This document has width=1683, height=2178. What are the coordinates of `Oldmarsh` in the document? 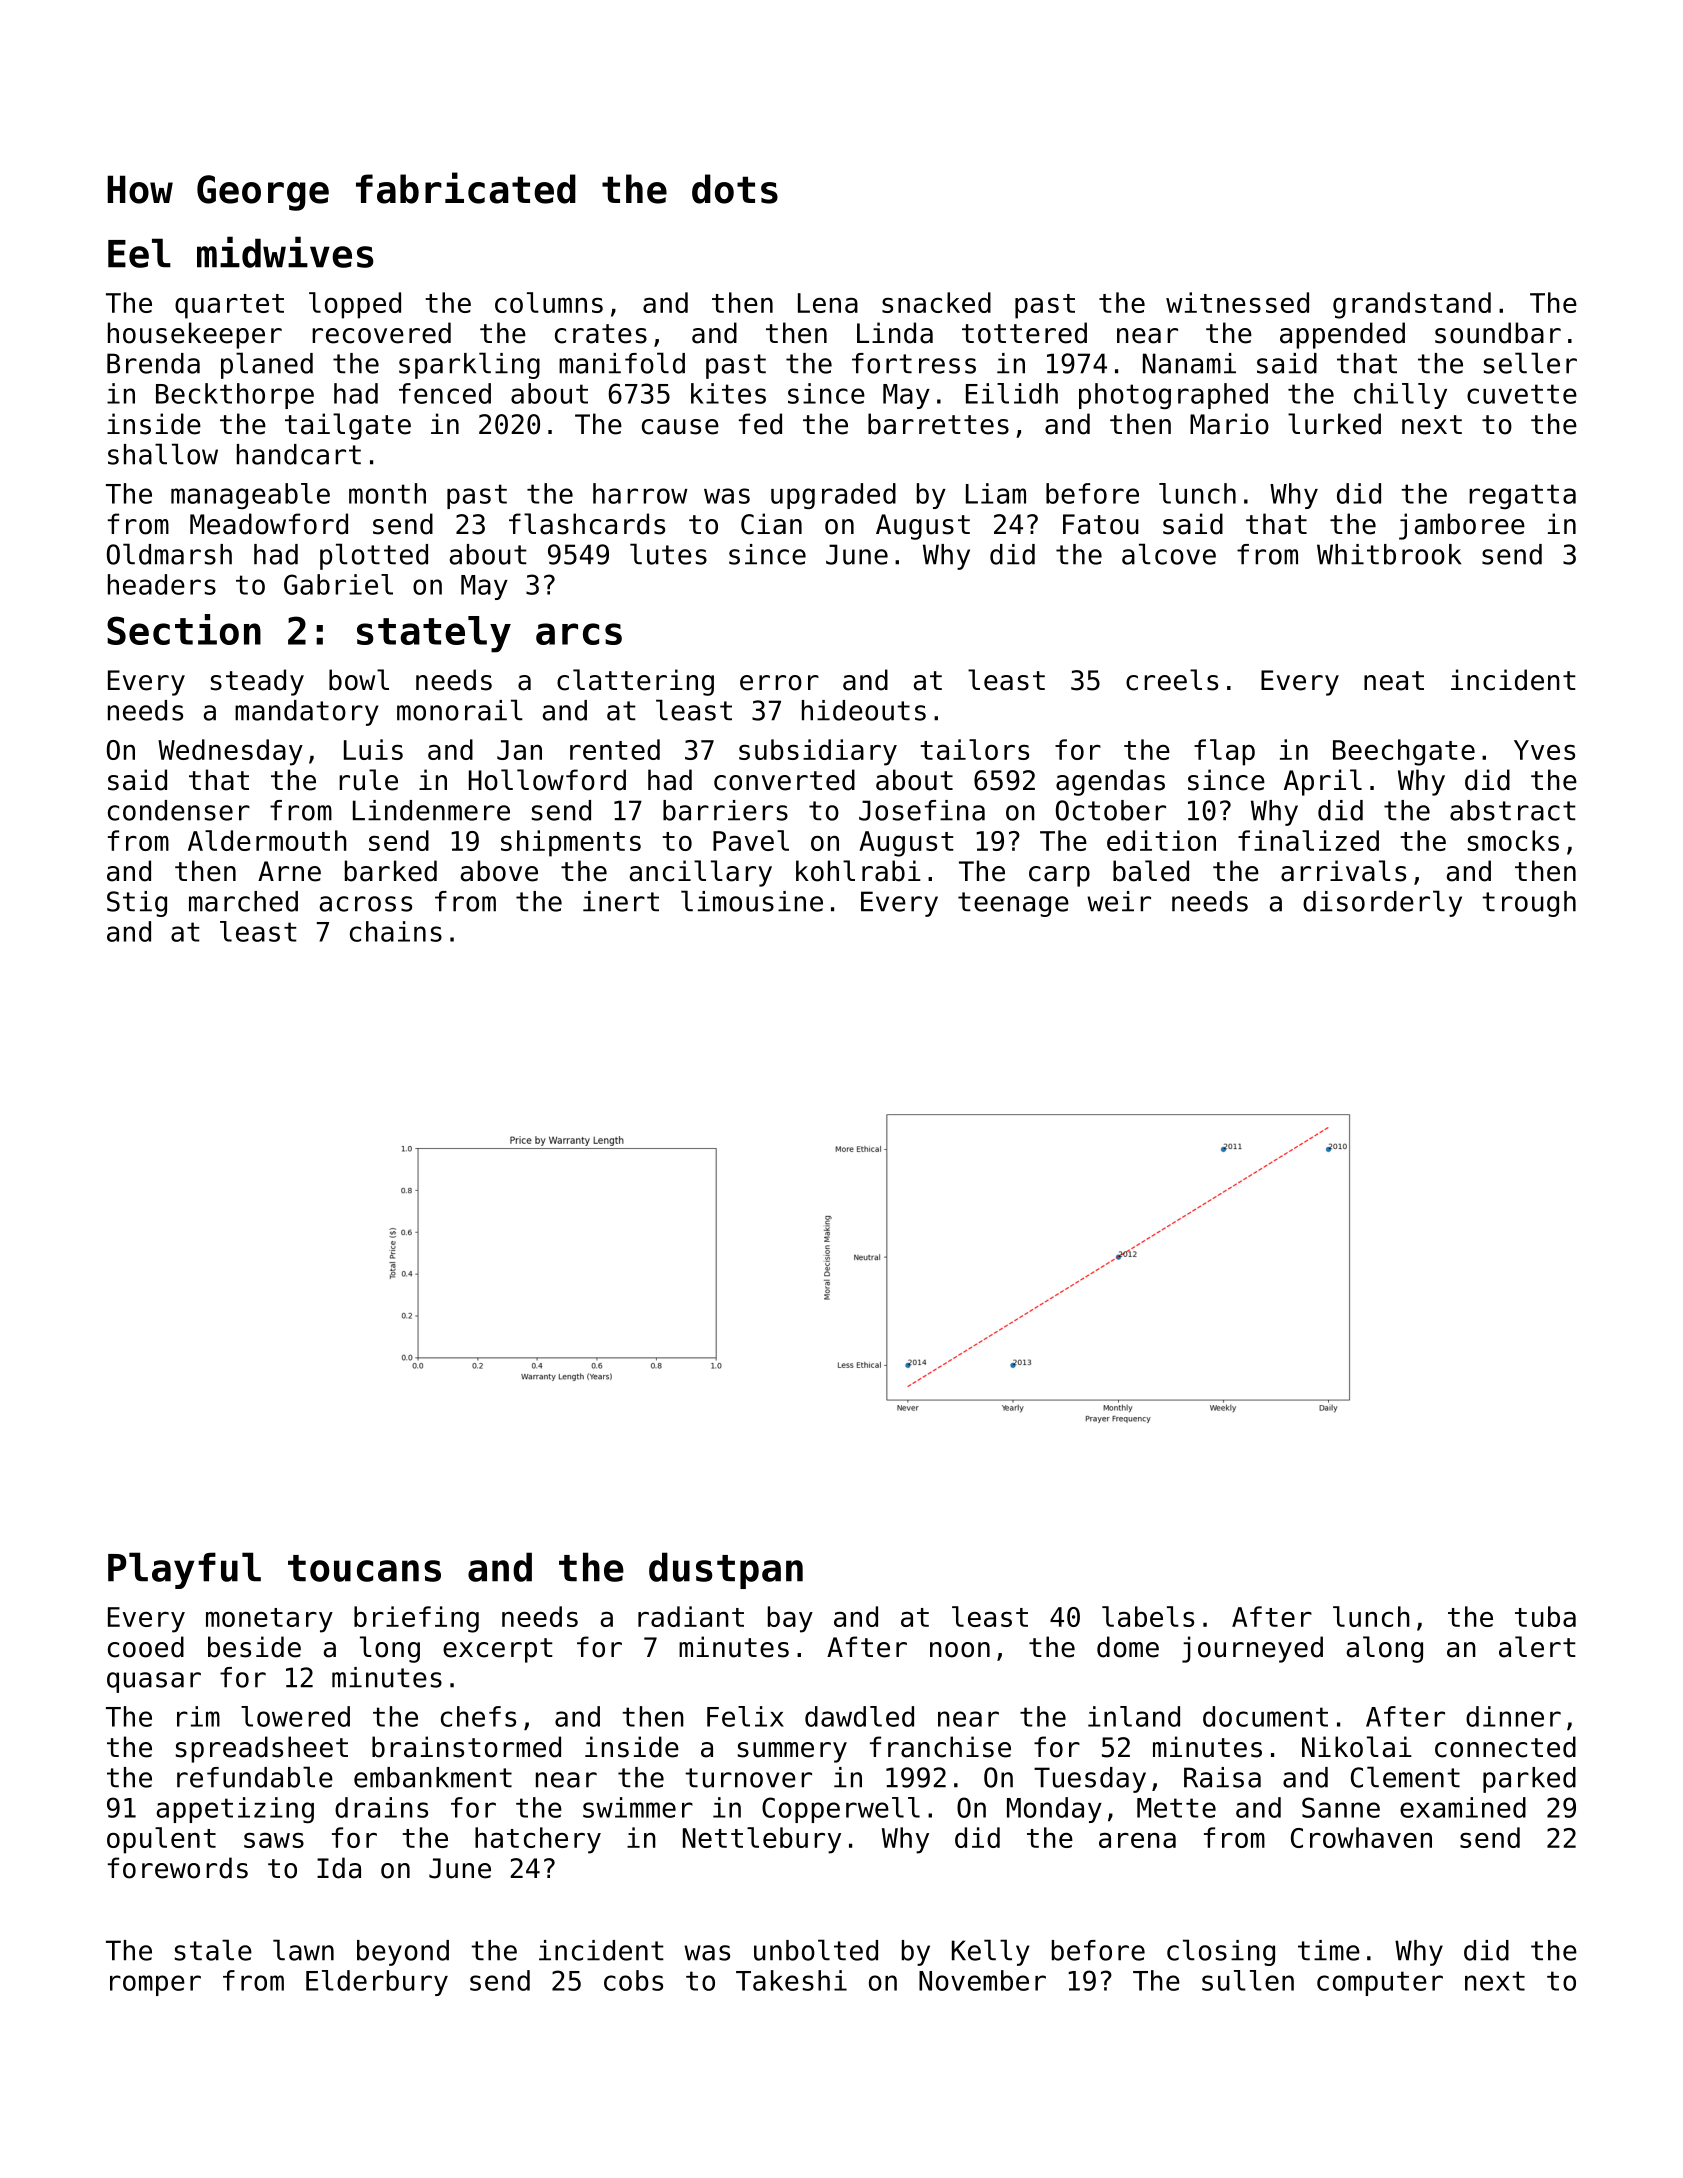 It's located at (169, 554).
